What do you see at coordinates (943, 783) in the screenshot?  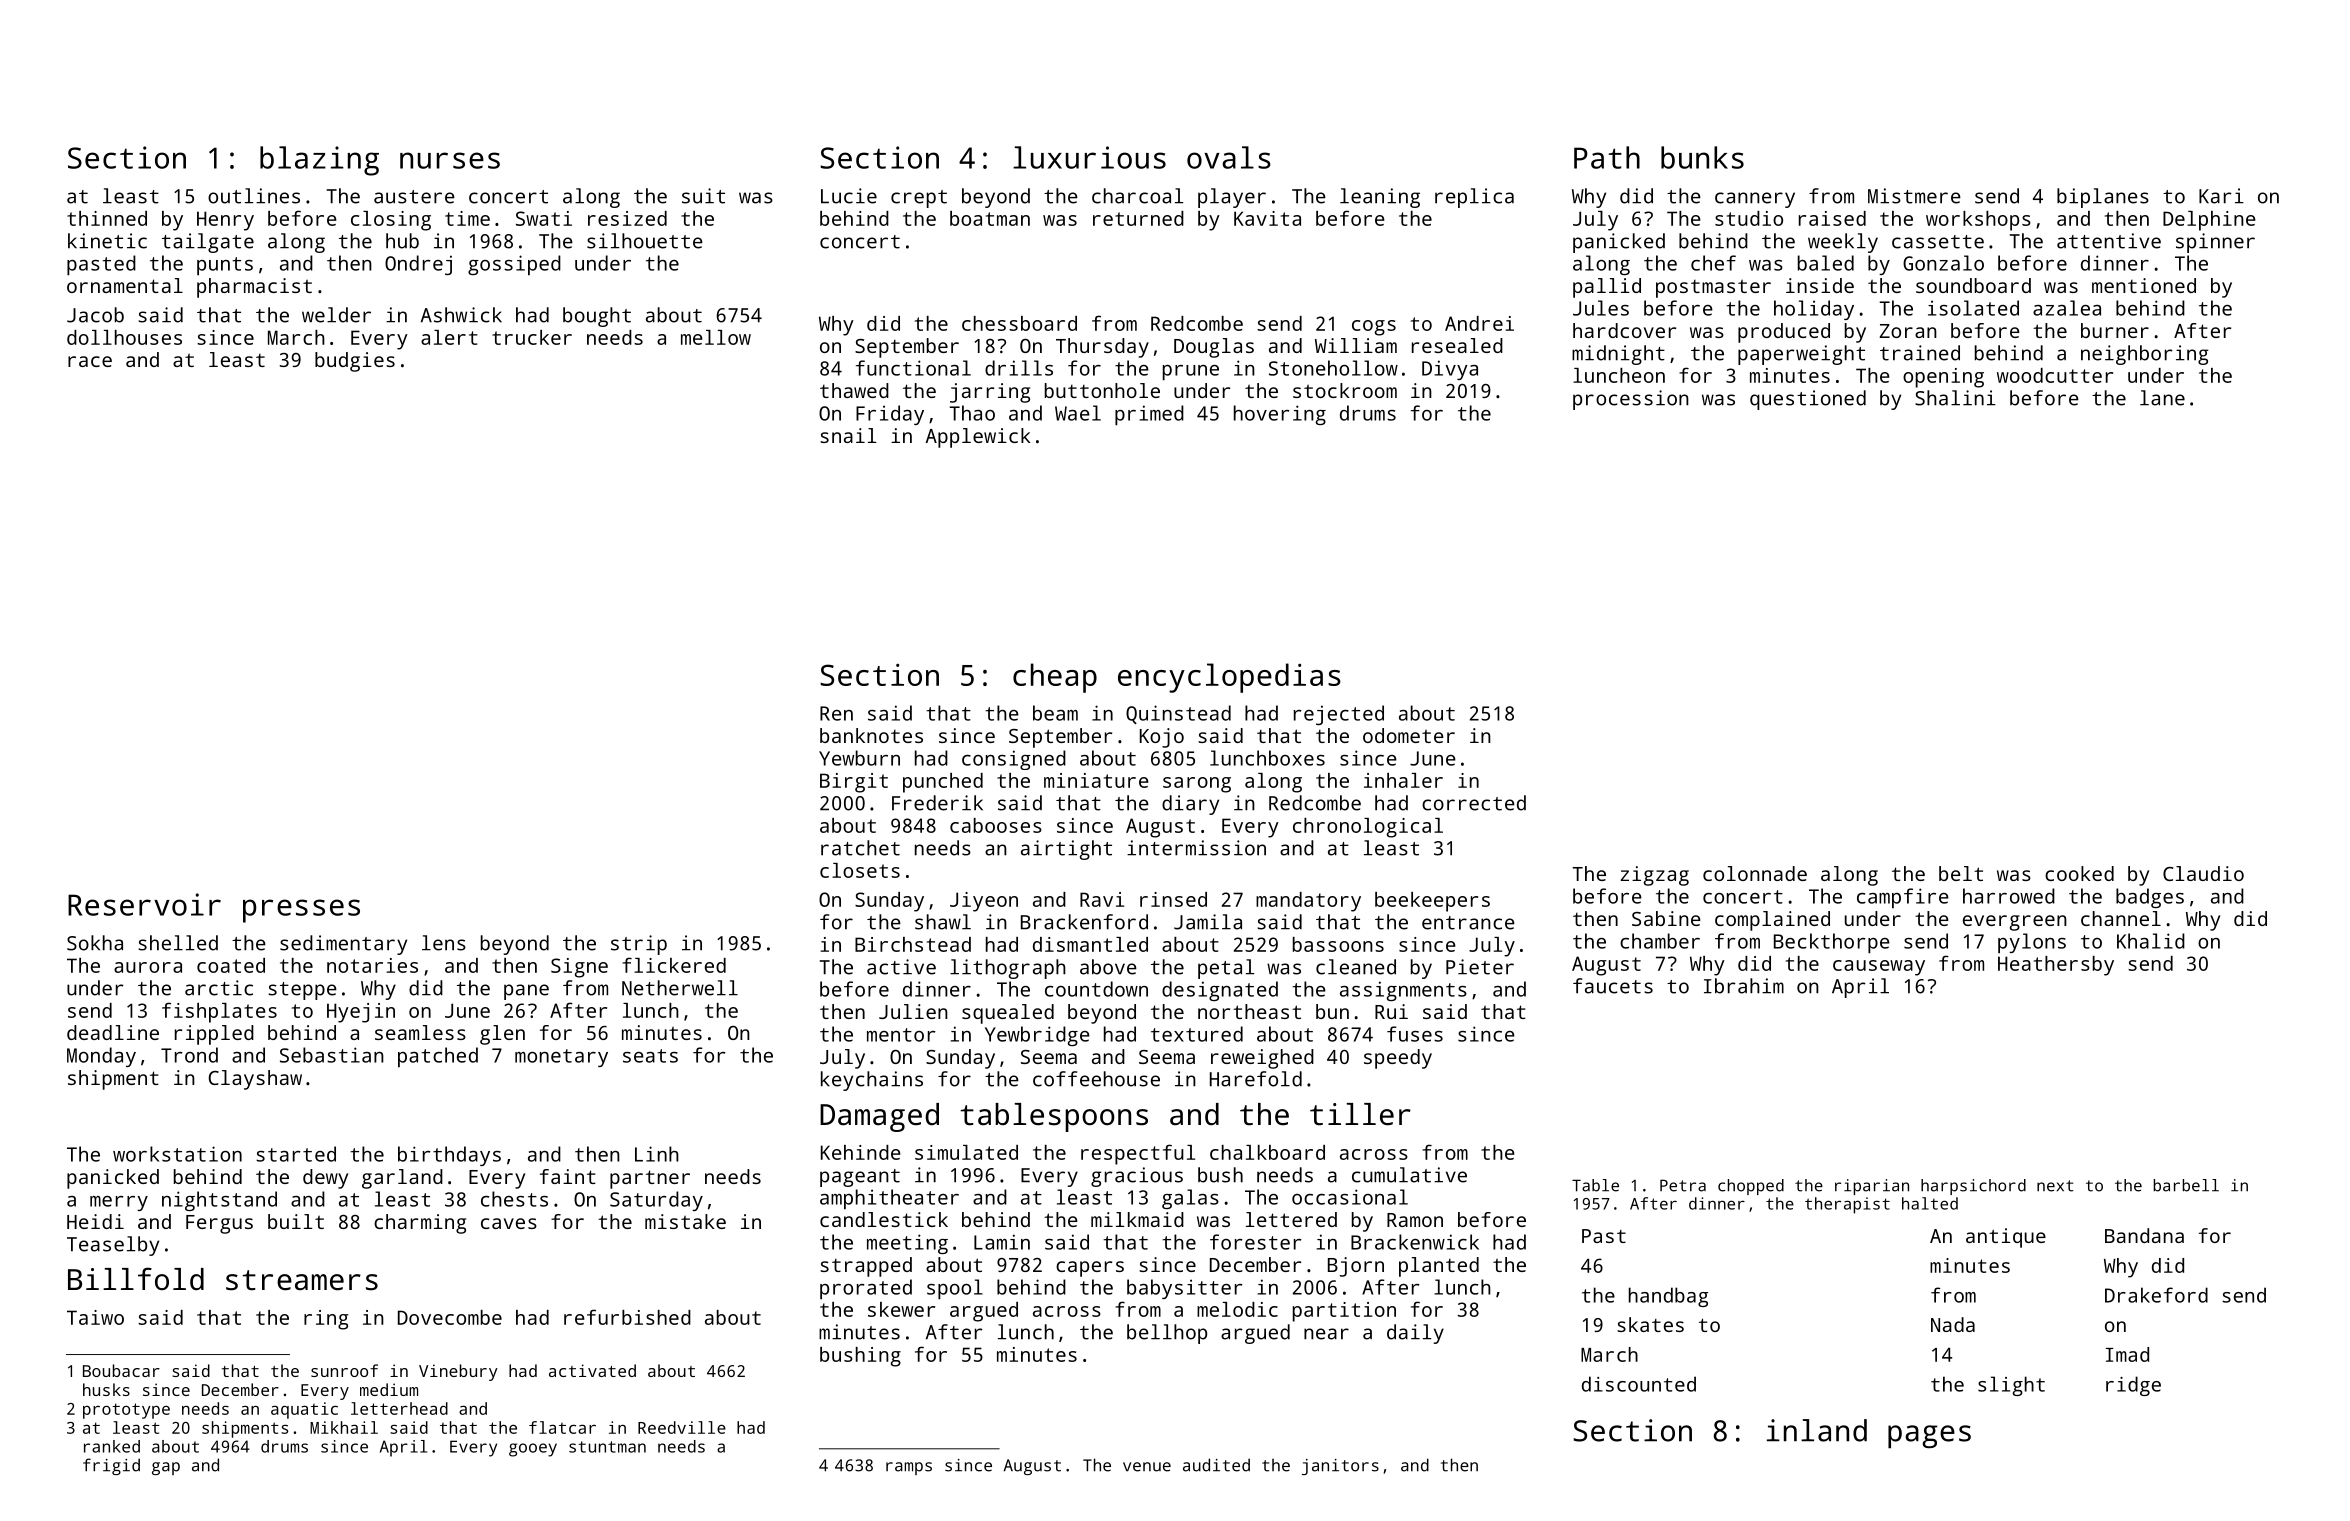 I see `punched` at bounding box center [943, 783].
